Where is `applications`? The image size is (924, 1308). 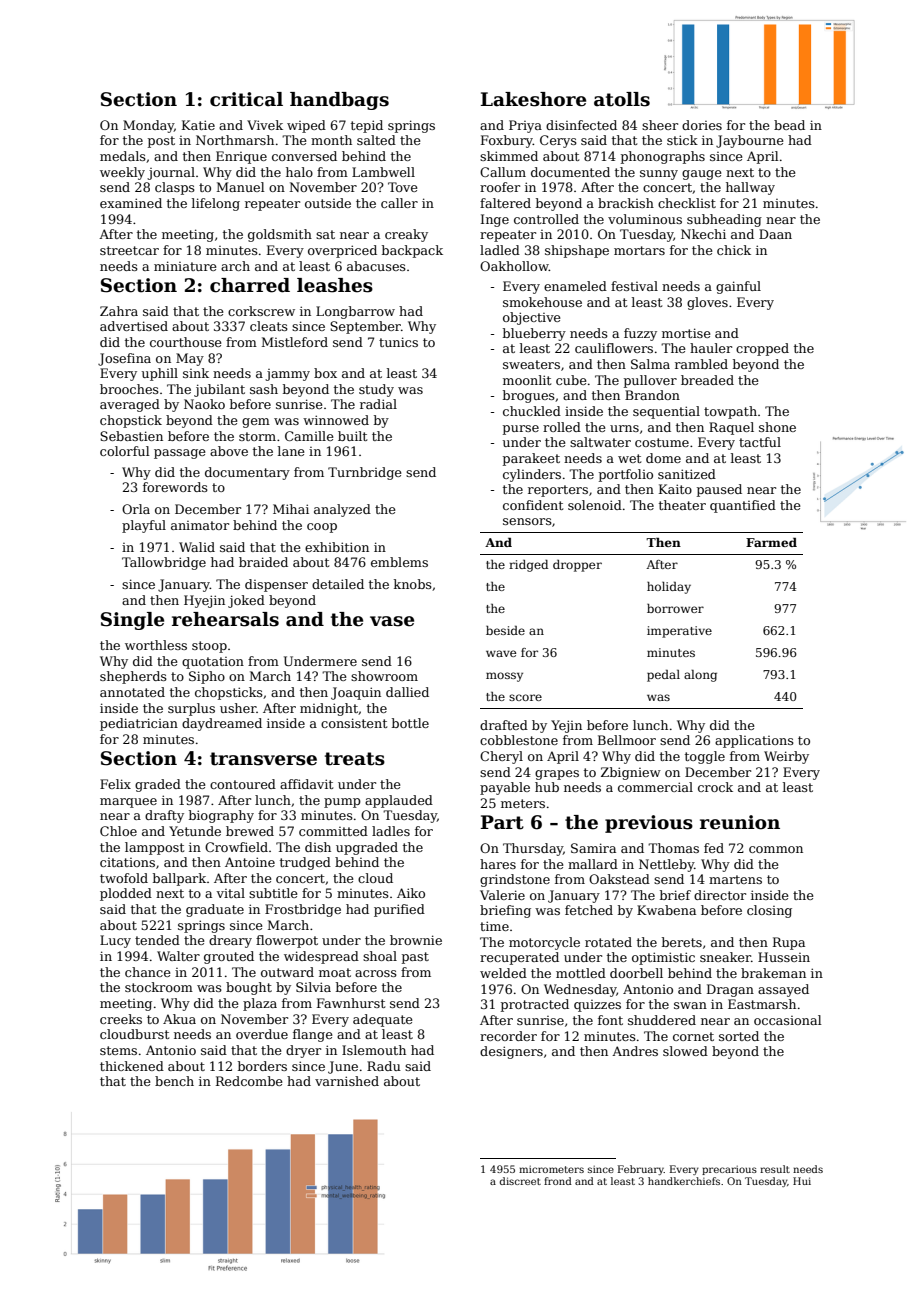
applications is located at coordinates (754, 741).
